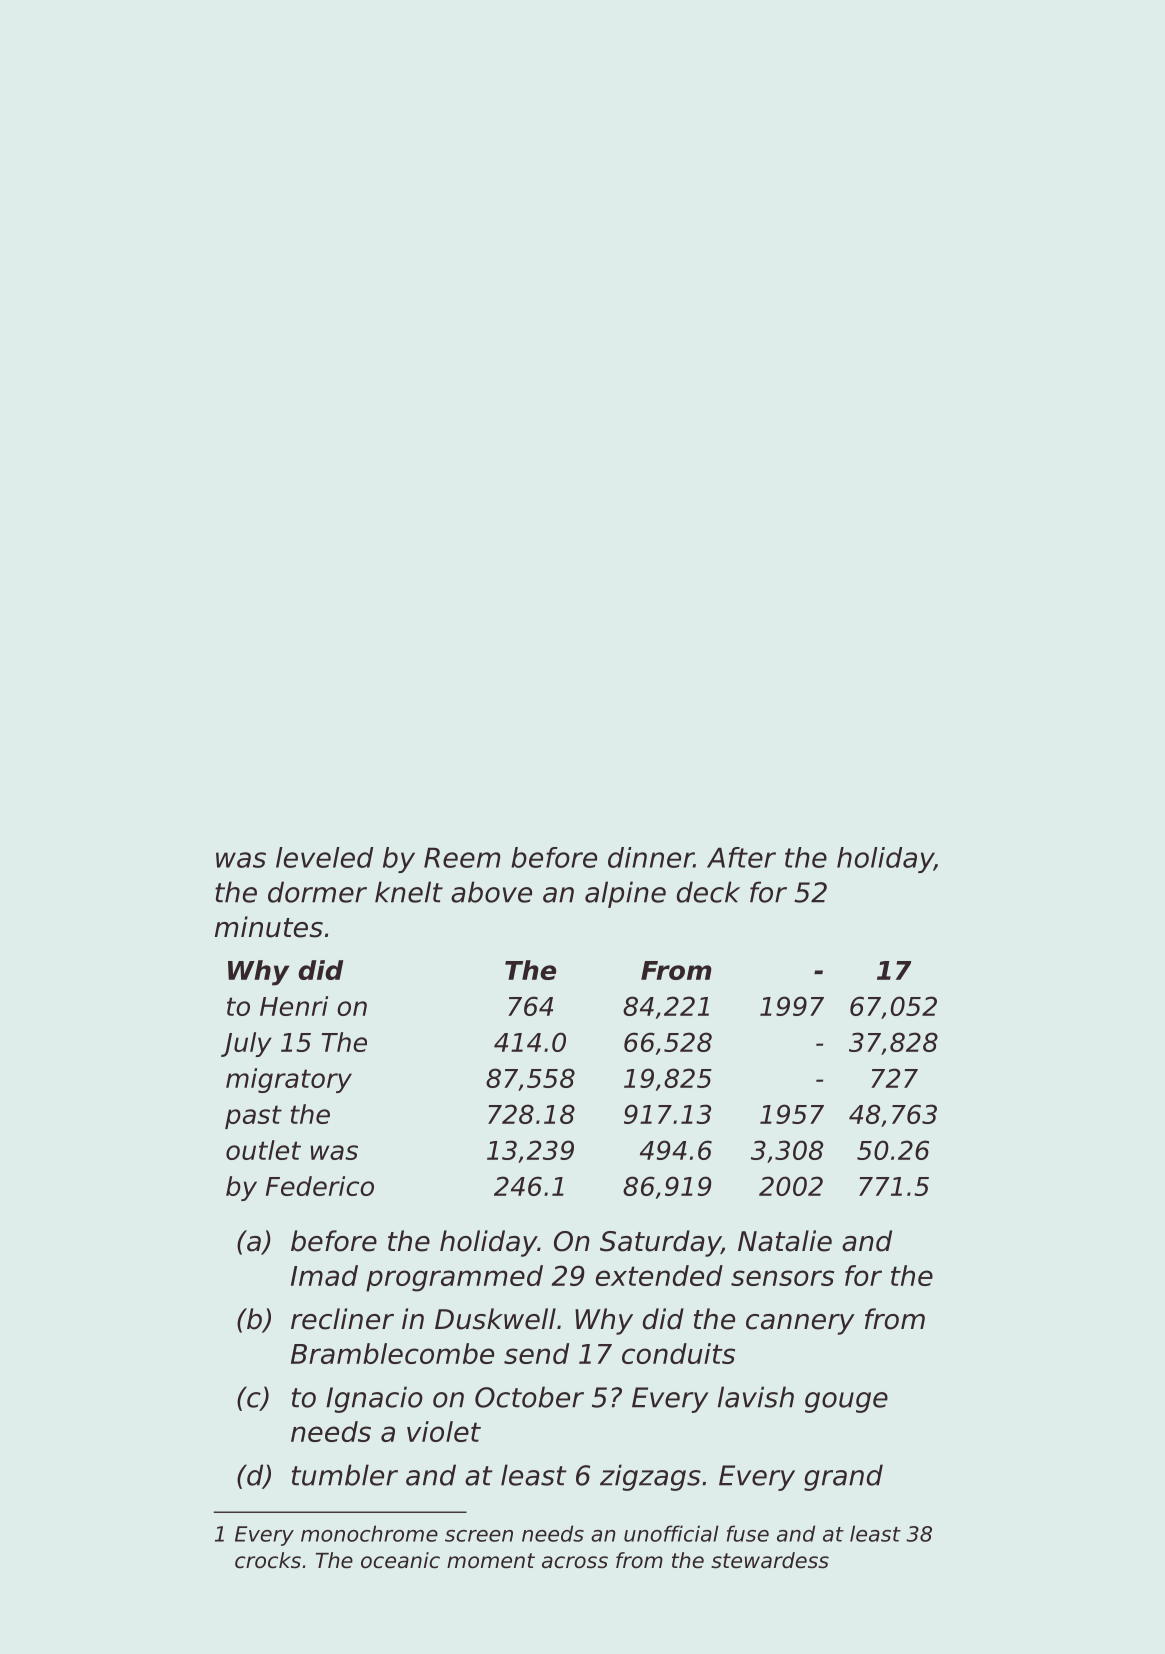  What do you see at coordinates (708, 892) in the page?
I see `deck` at bounding box center [708, 892].
